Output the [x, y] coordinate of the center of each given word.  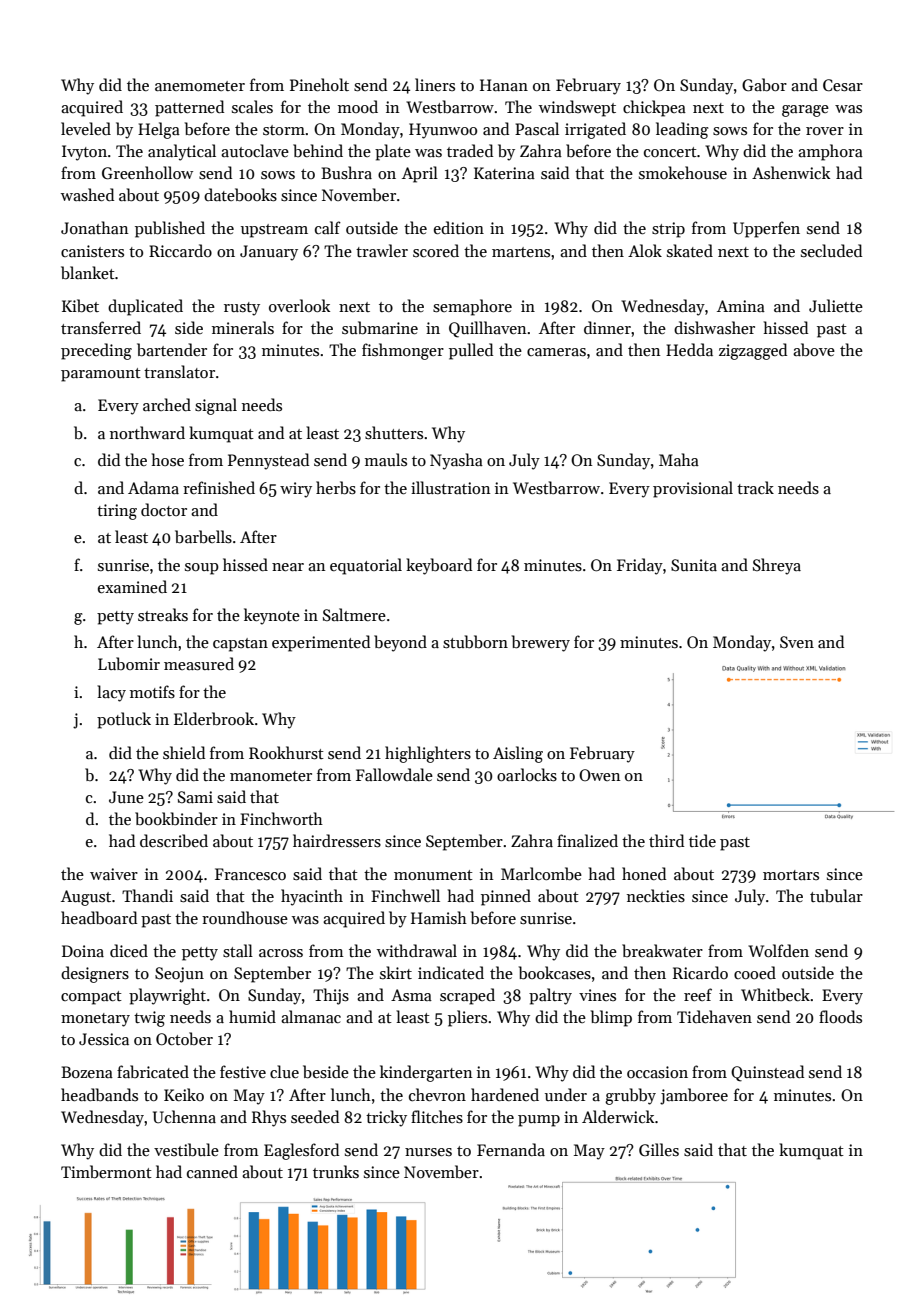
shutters [394, 433]
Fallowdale [394, 774]
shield [184, 752]
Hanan [504, 85]
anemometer [200, 86]
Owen [600, 775]
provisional [693, 489]
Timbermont [106, 1172]
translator [179, 371]
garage [805, 111]
